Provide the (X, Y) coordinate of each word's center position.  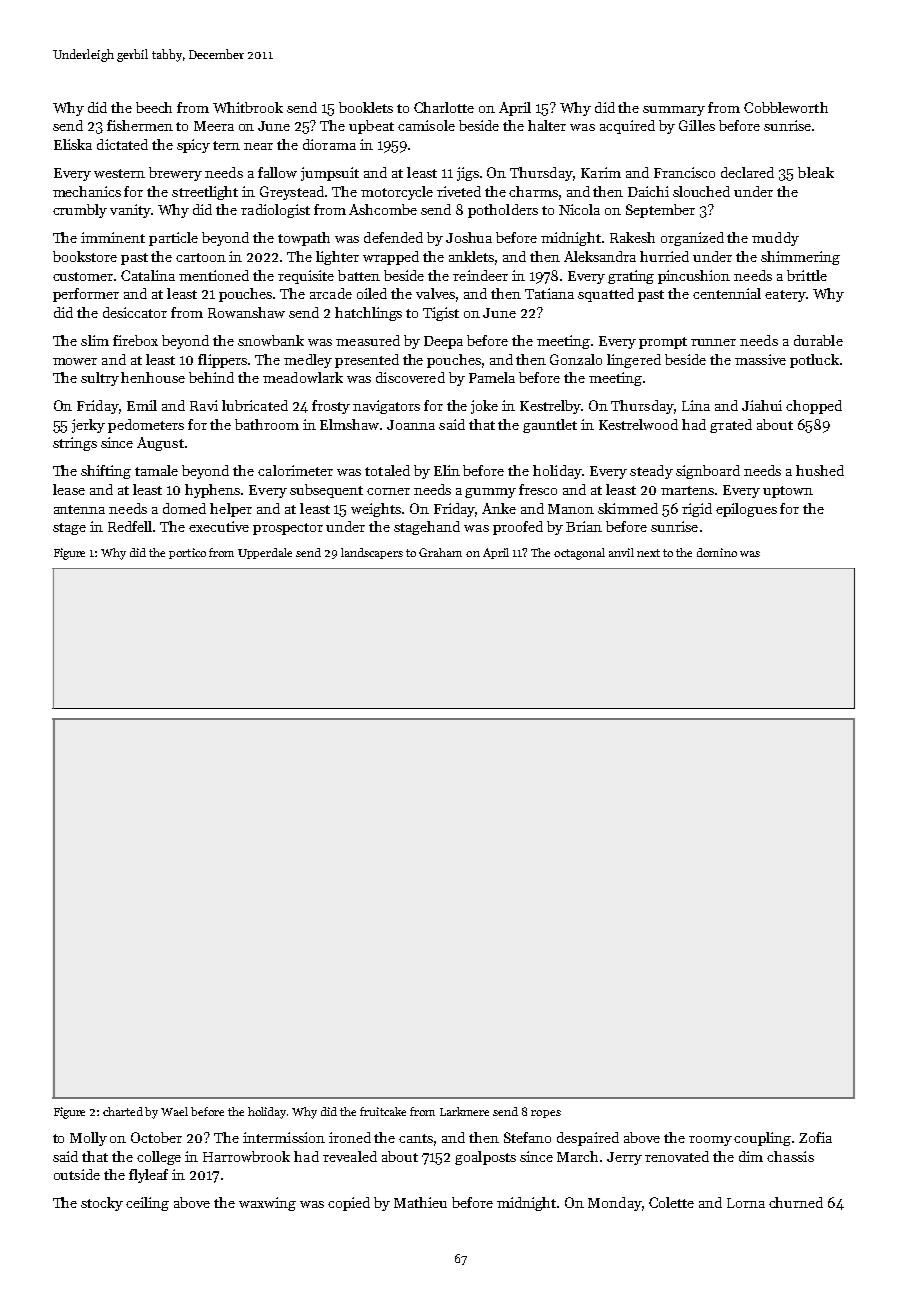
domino (717, 552)
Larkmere (464, 1111)
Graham (440, 552)
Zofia (815, 1137)
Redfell (130, 526)
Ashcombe (383, 209)
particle (173, 239)
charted (123, 1111)
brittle (807, 275)
